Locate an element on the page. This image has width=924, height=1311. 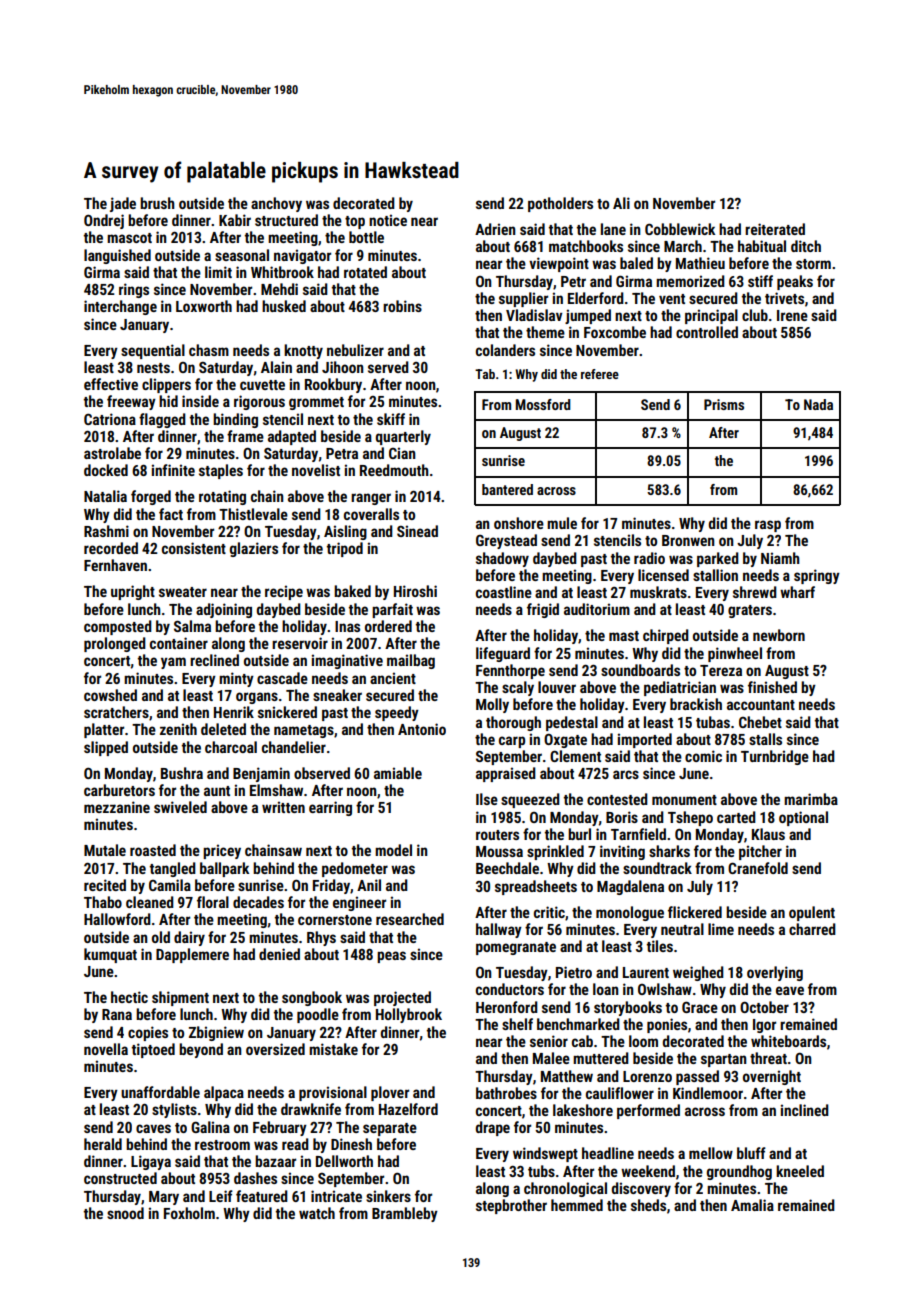
rasp is located at coordinates (768, 526).
